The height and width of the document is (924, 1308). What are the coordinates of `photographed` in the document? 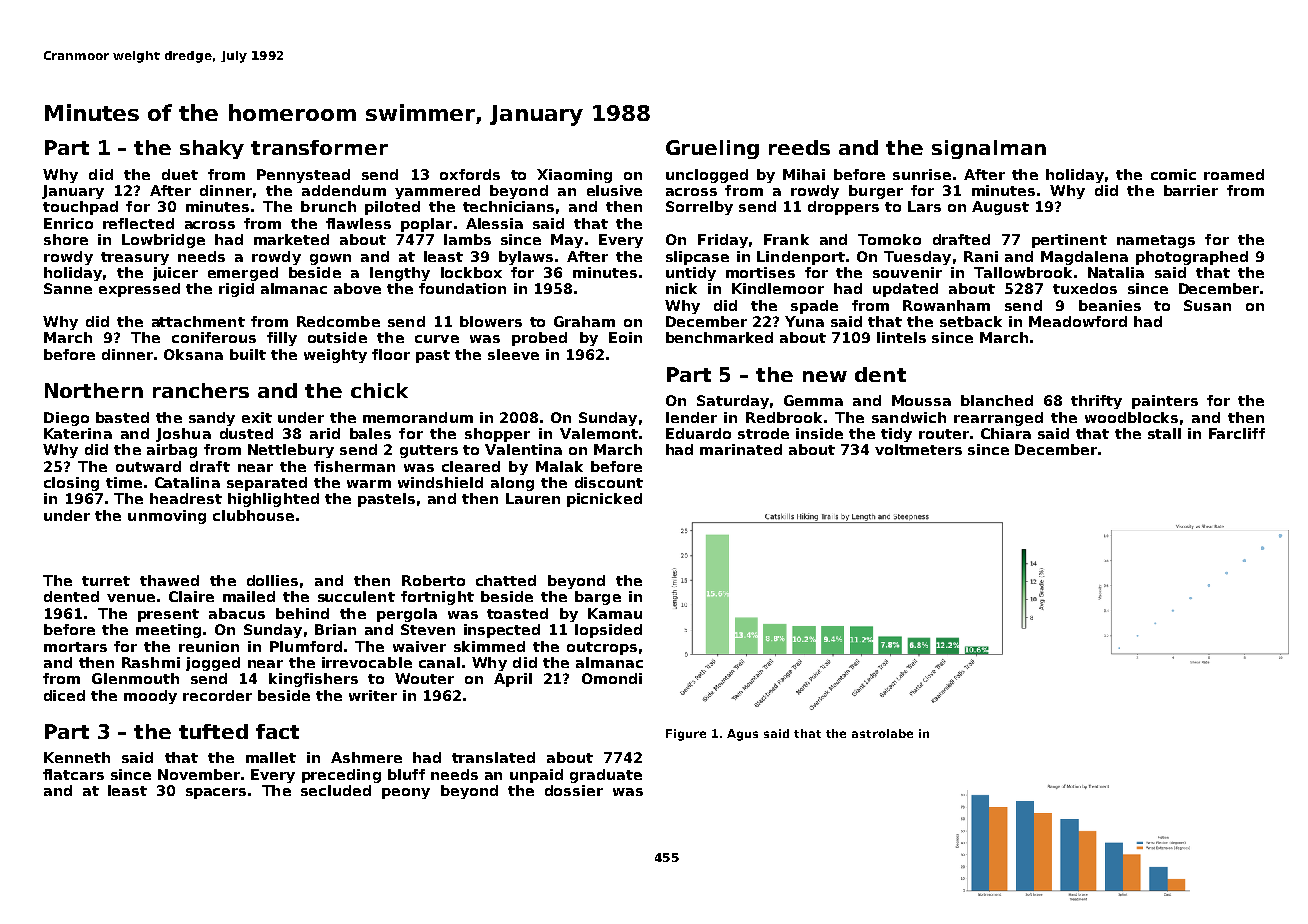 It's located at (1192, 258).
